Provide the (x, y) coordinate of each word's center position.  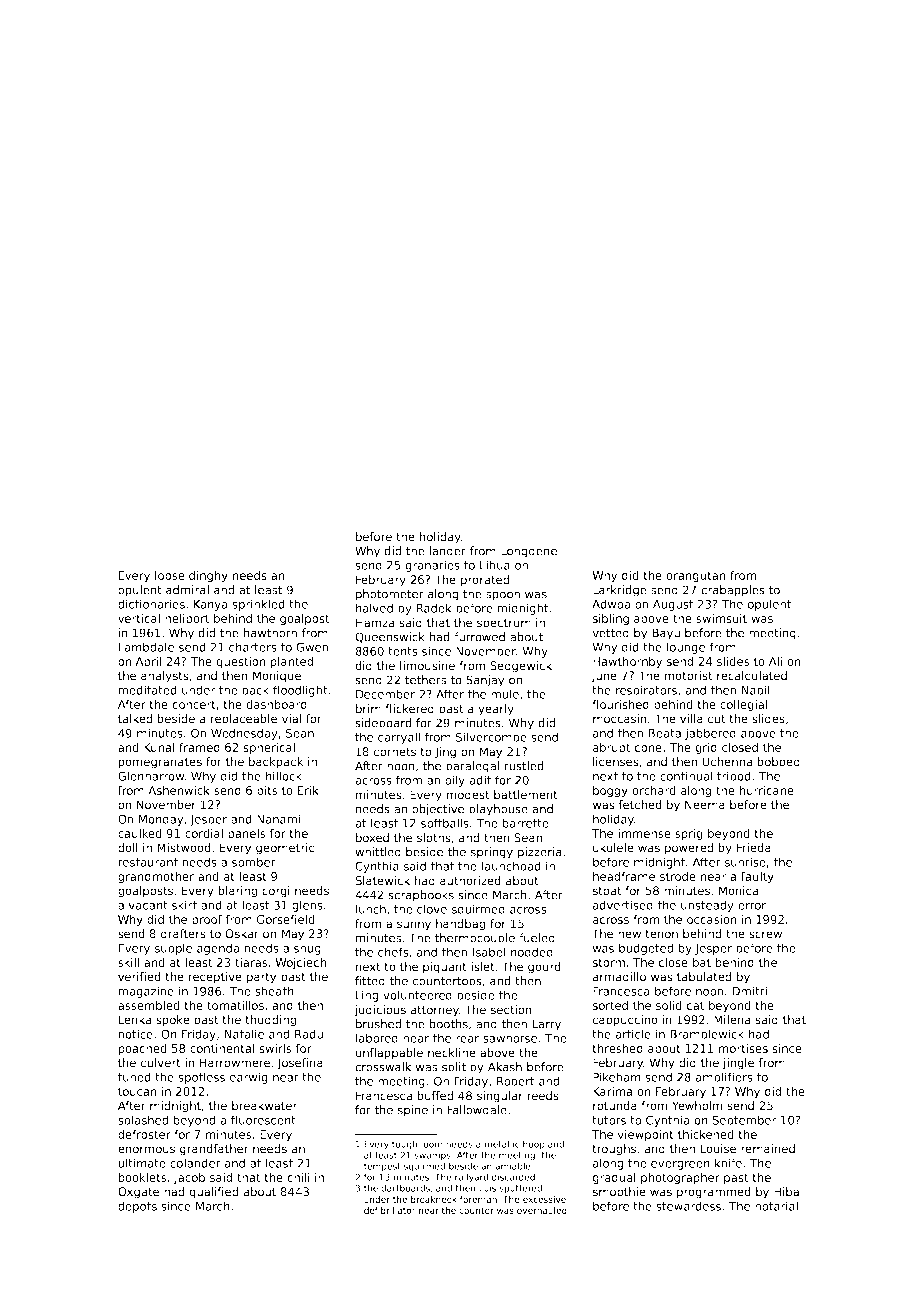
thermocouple (475, 939)
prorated (485, 581)
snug (307, 950)
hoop (534, 1145)
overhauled (542, 1210)
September (744, 1121)
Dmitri (749, 991)
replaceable (244, 719)
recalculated (752, 676)
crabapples (733, 591)
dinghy (208, 576)
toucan (137, 1091)
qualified (213, 1192)
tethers (426, 680)
